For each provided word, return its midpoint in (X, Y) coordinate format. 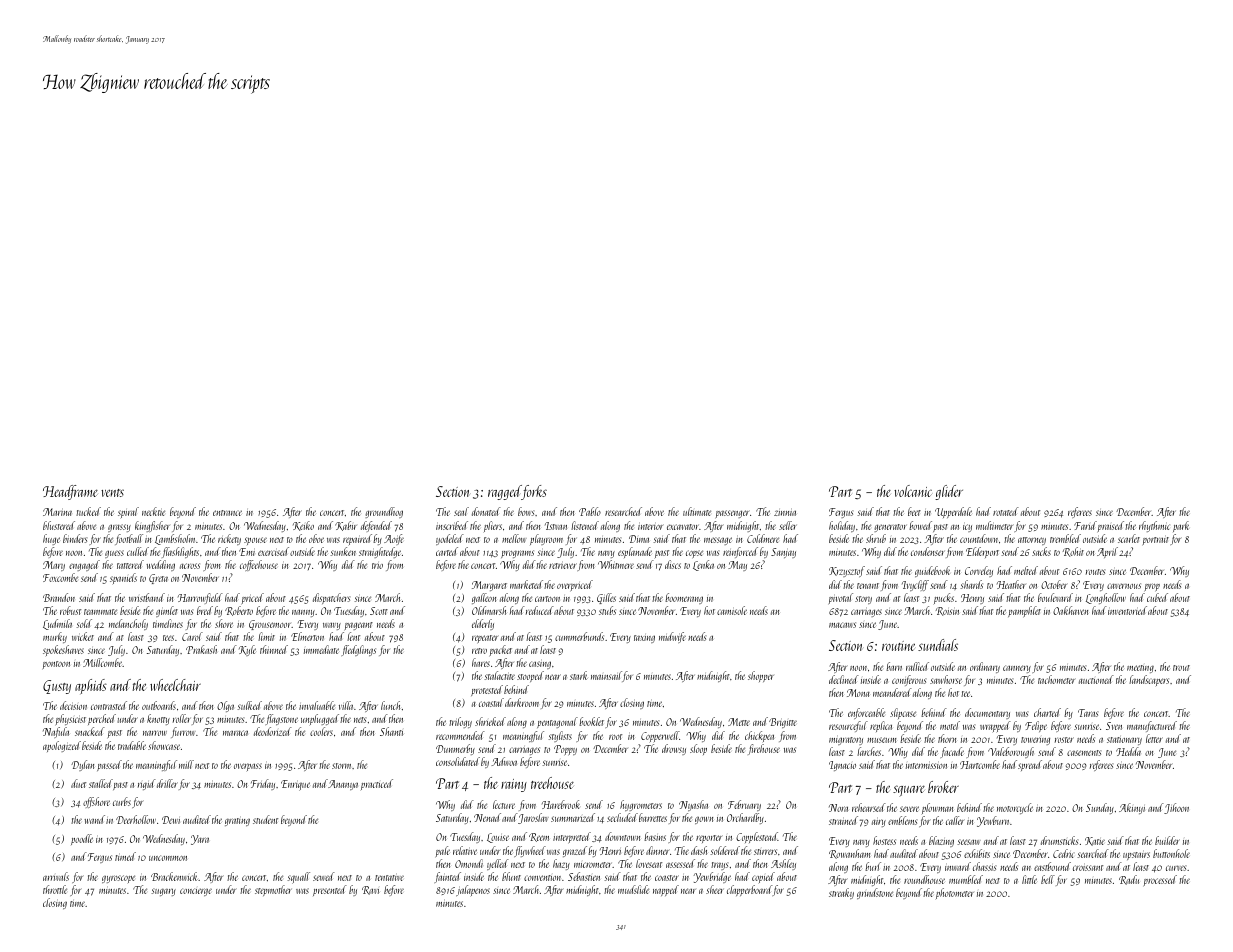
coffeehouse (259, 565)
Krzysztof (847, 571)
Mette (739, 722)
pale (443, 851)
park (1181, 526)
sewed (324, 876)
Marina (57, 512)
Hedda (1128, 751)
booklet (591, 721)
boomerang (684, 598)
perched (102, 719)
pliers (493, 526)
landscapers (1149, 680)
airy (879, 823)
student (265, 819)
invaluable (317, 705)
